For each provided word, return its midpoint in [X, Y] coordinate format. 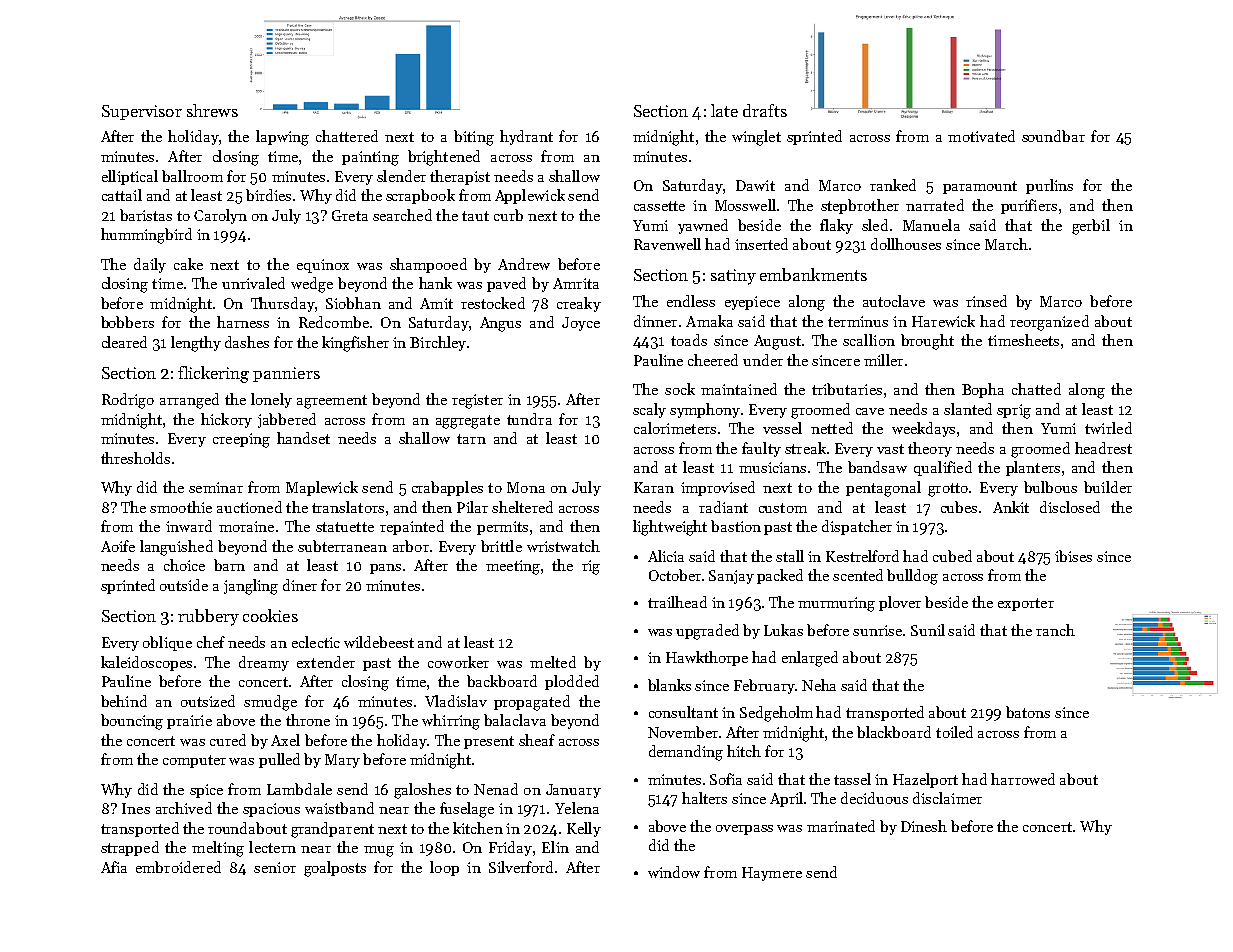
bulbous [1050, 487]
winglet [756, 138]
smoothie [181, 507]
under [763, 360]
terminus [858, 321]
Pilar [472, 507]
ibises [1073, 556]
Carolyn [220, 216]
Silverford [521, 867]
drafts [765, 110]
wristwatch [563, 546]
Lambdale [299, 789]
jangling [251, 587]
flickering [213, 374]
